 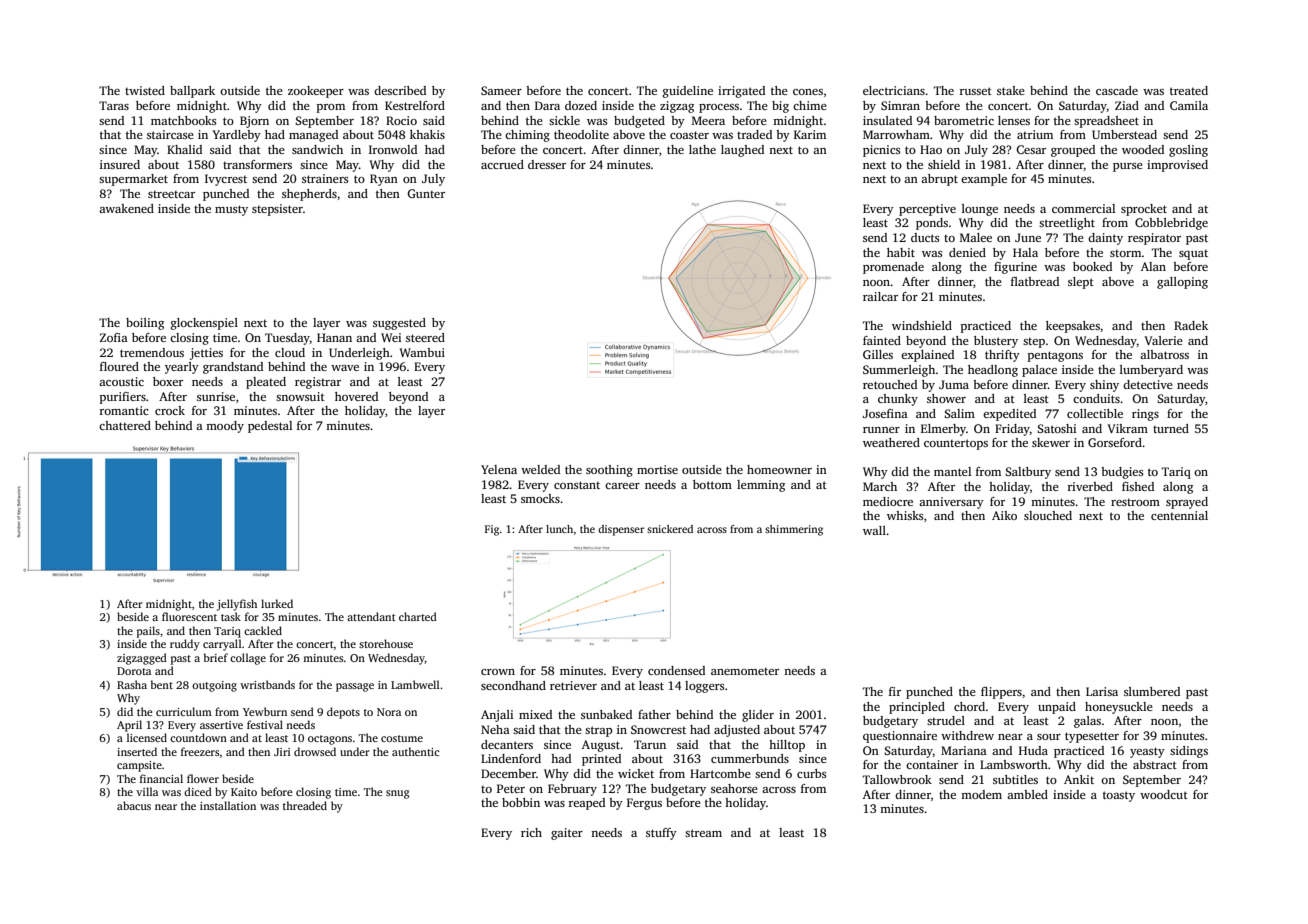 What do you see at coordinates (1028, 473) in the screenshot?
I see `Saltbury` at bounding box center [1028, 473].
